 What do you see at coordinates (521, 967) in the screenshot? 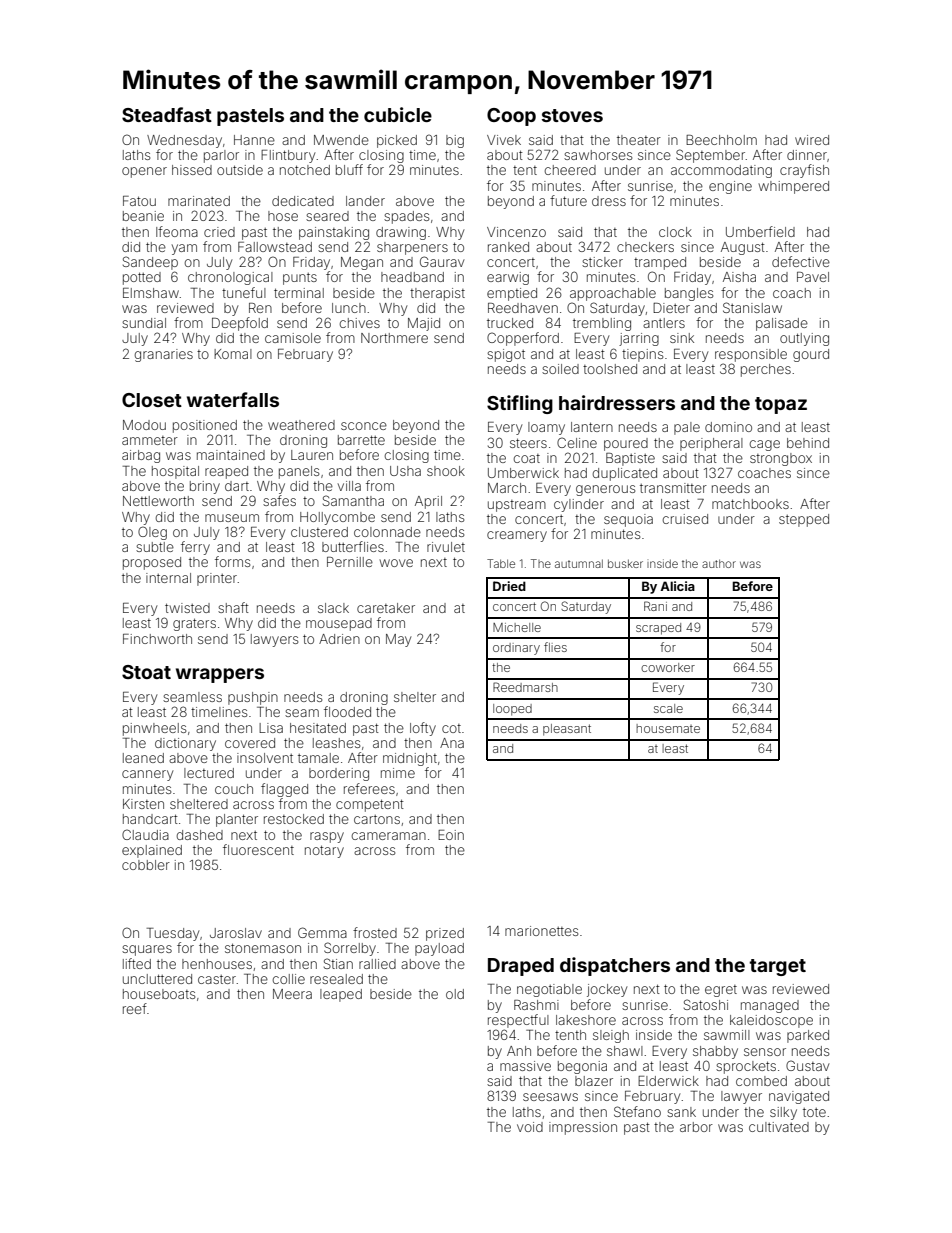
I see `Draped` at bounding box center [521, 967].
